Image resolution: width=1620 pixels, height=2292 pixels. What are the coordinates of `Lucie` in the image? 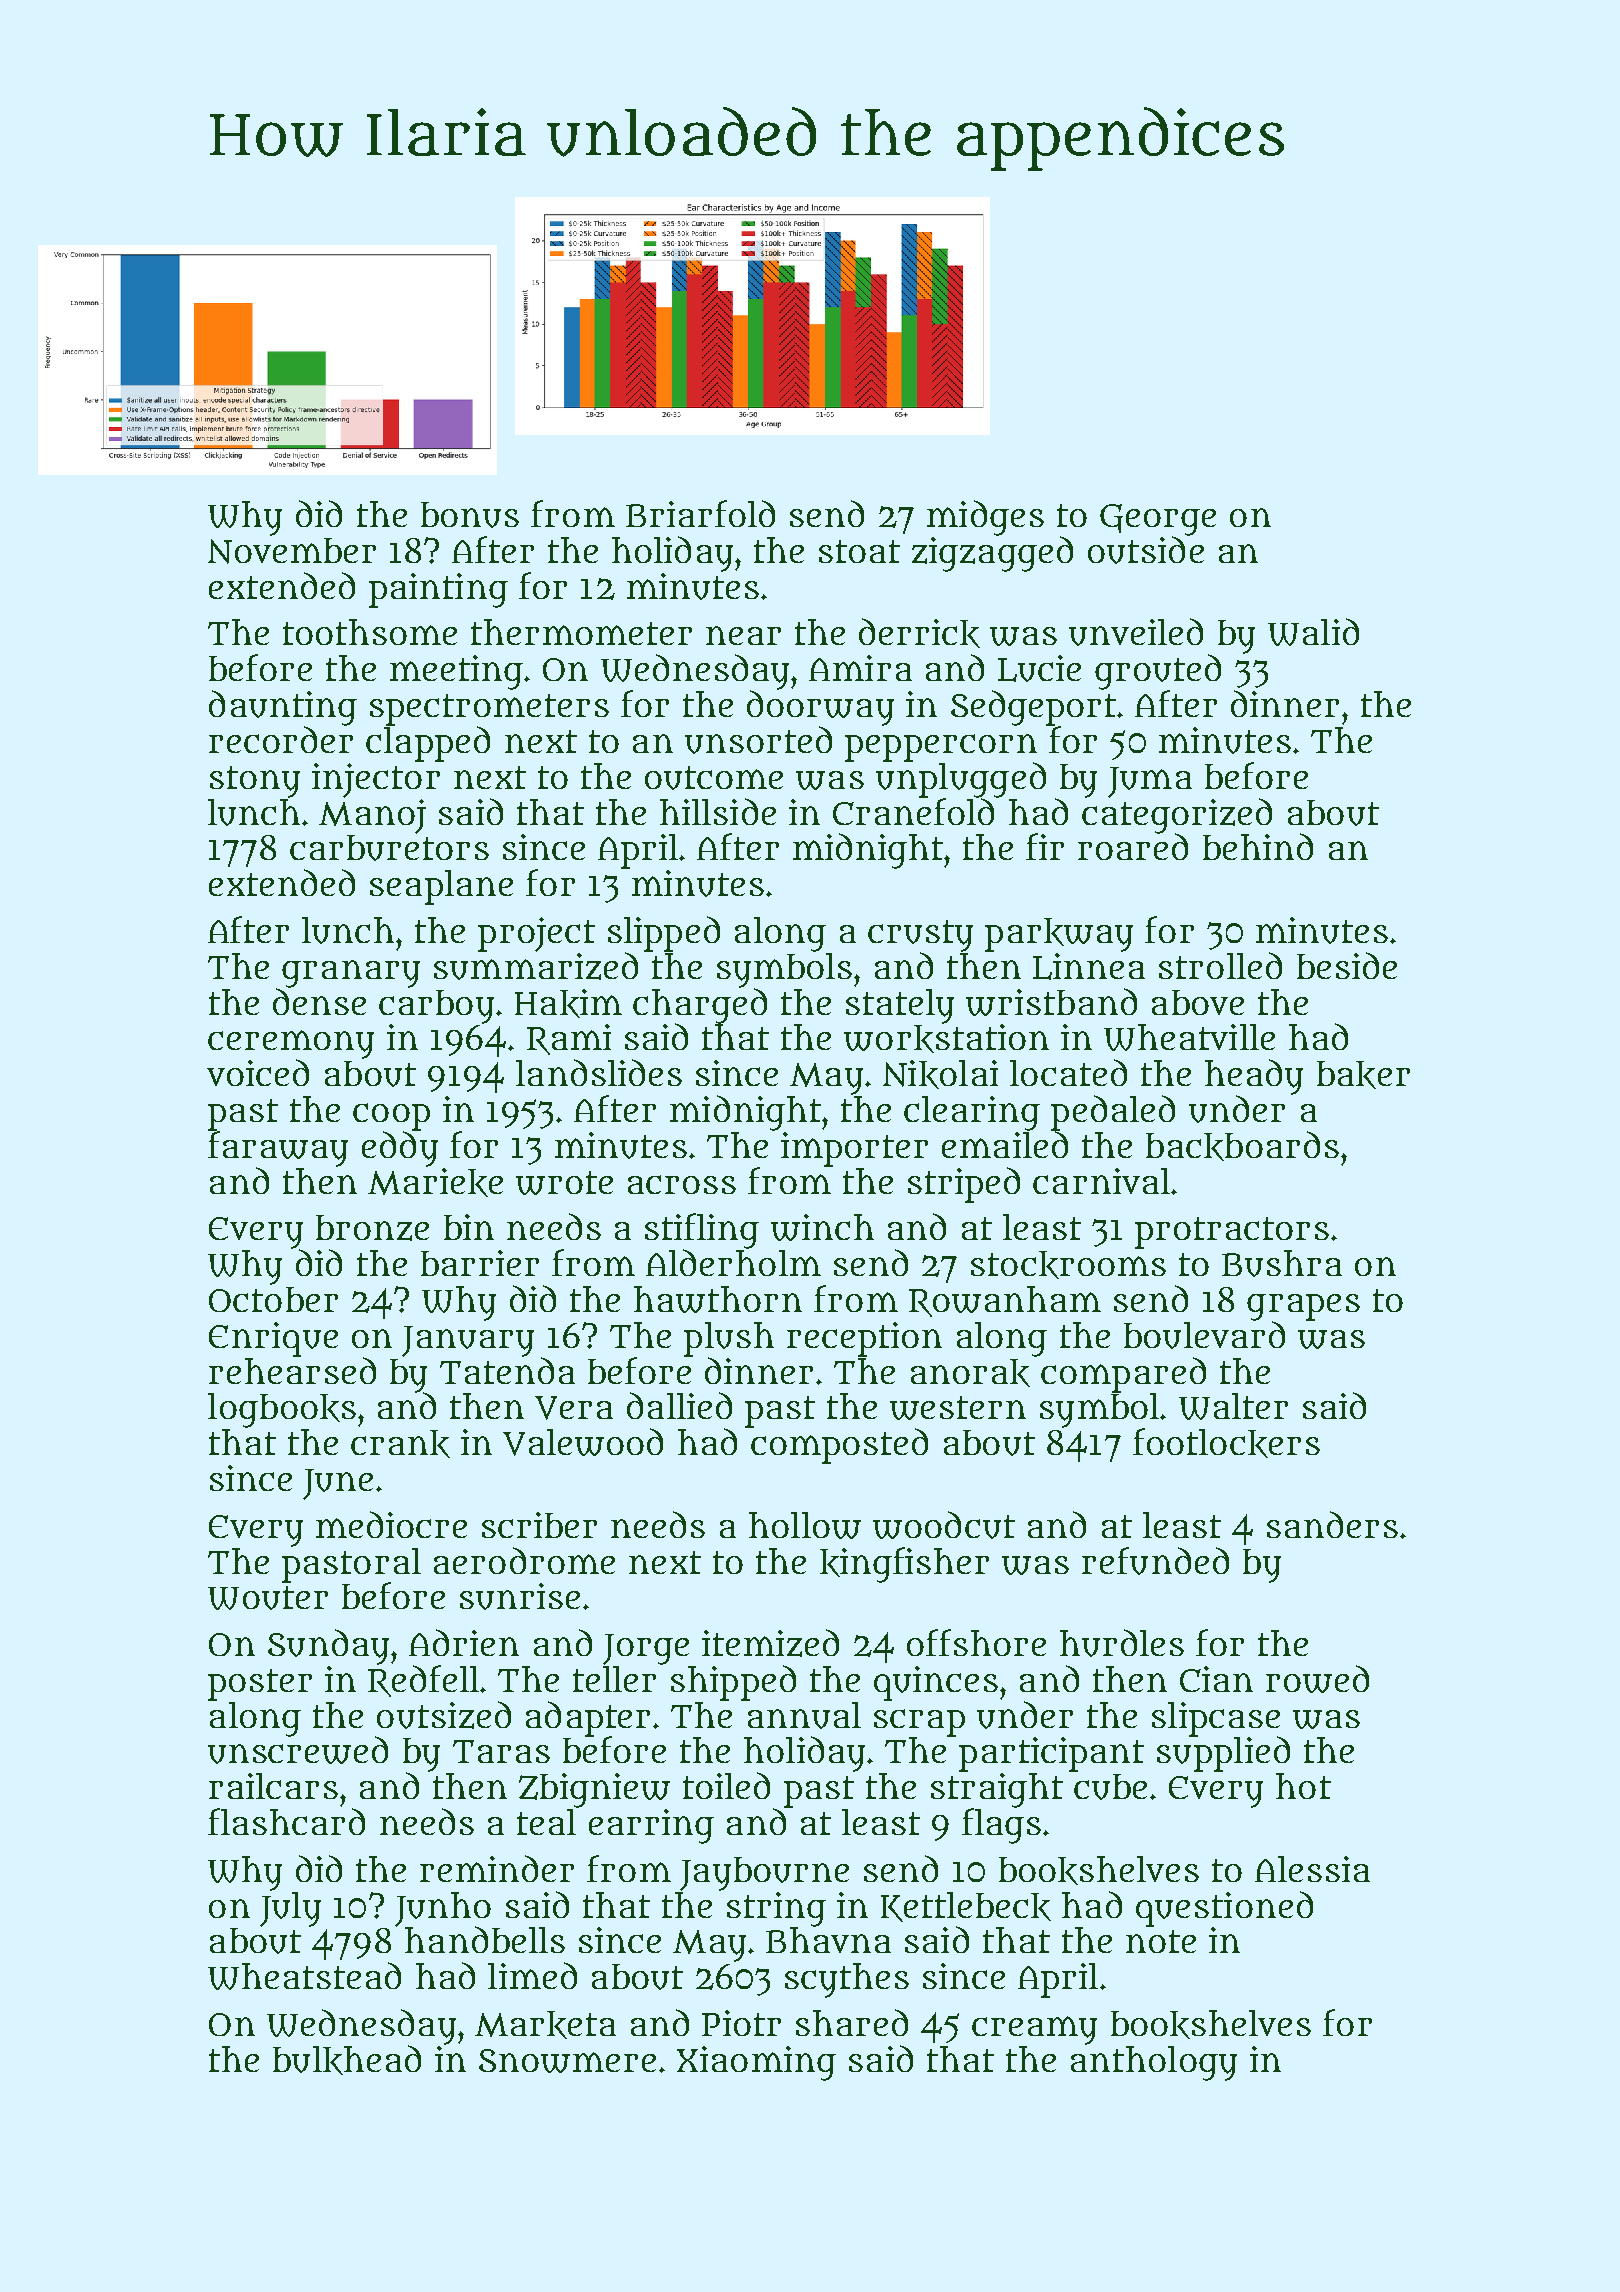 It's located at (1039, 668).
